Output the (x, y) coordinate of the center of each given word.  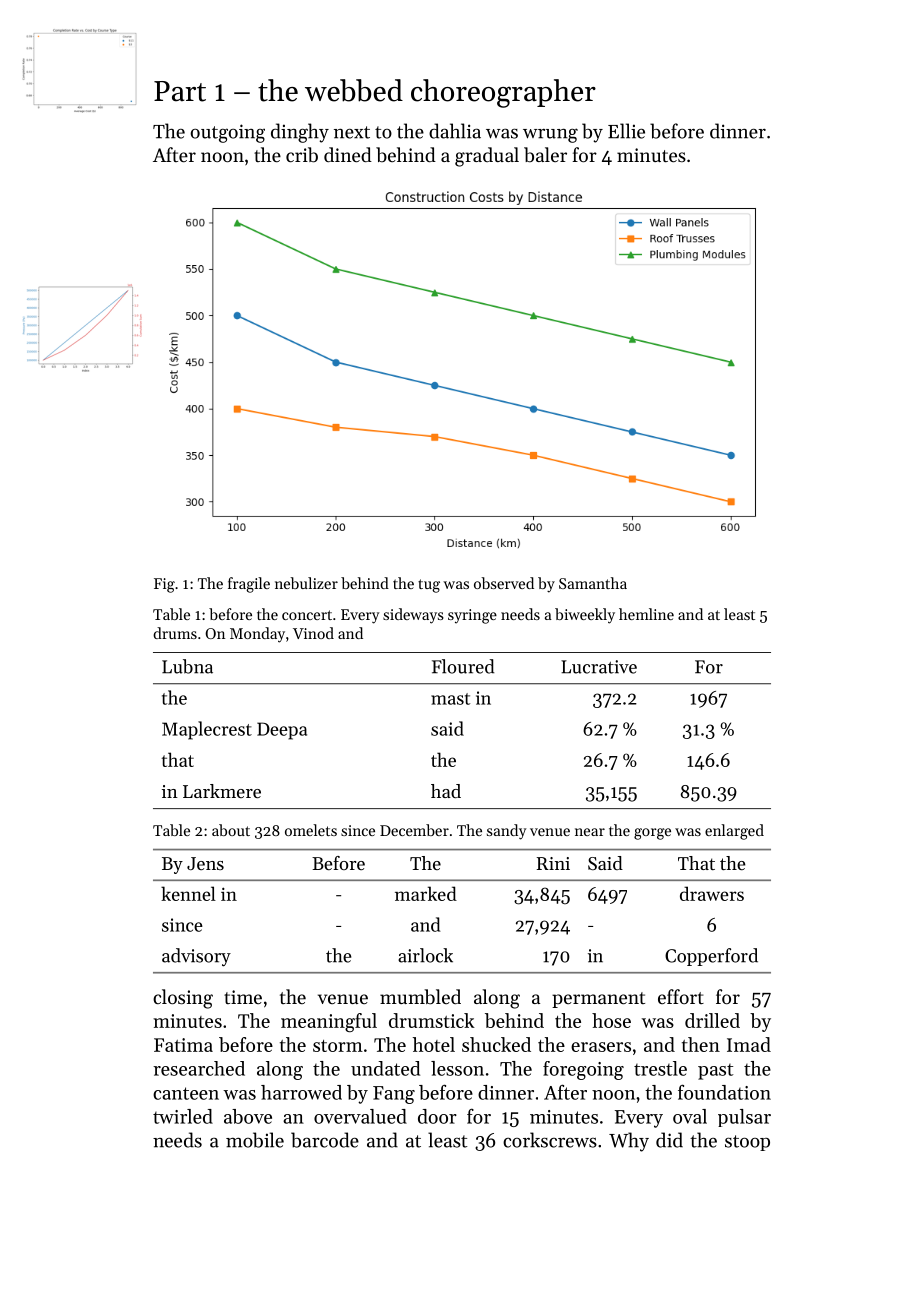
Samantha (593, 583)
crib (302, 155)
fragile (249, 585)
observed (504, 583)
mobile (255, 1140)
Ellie (626, 131)
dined (348, 154)
